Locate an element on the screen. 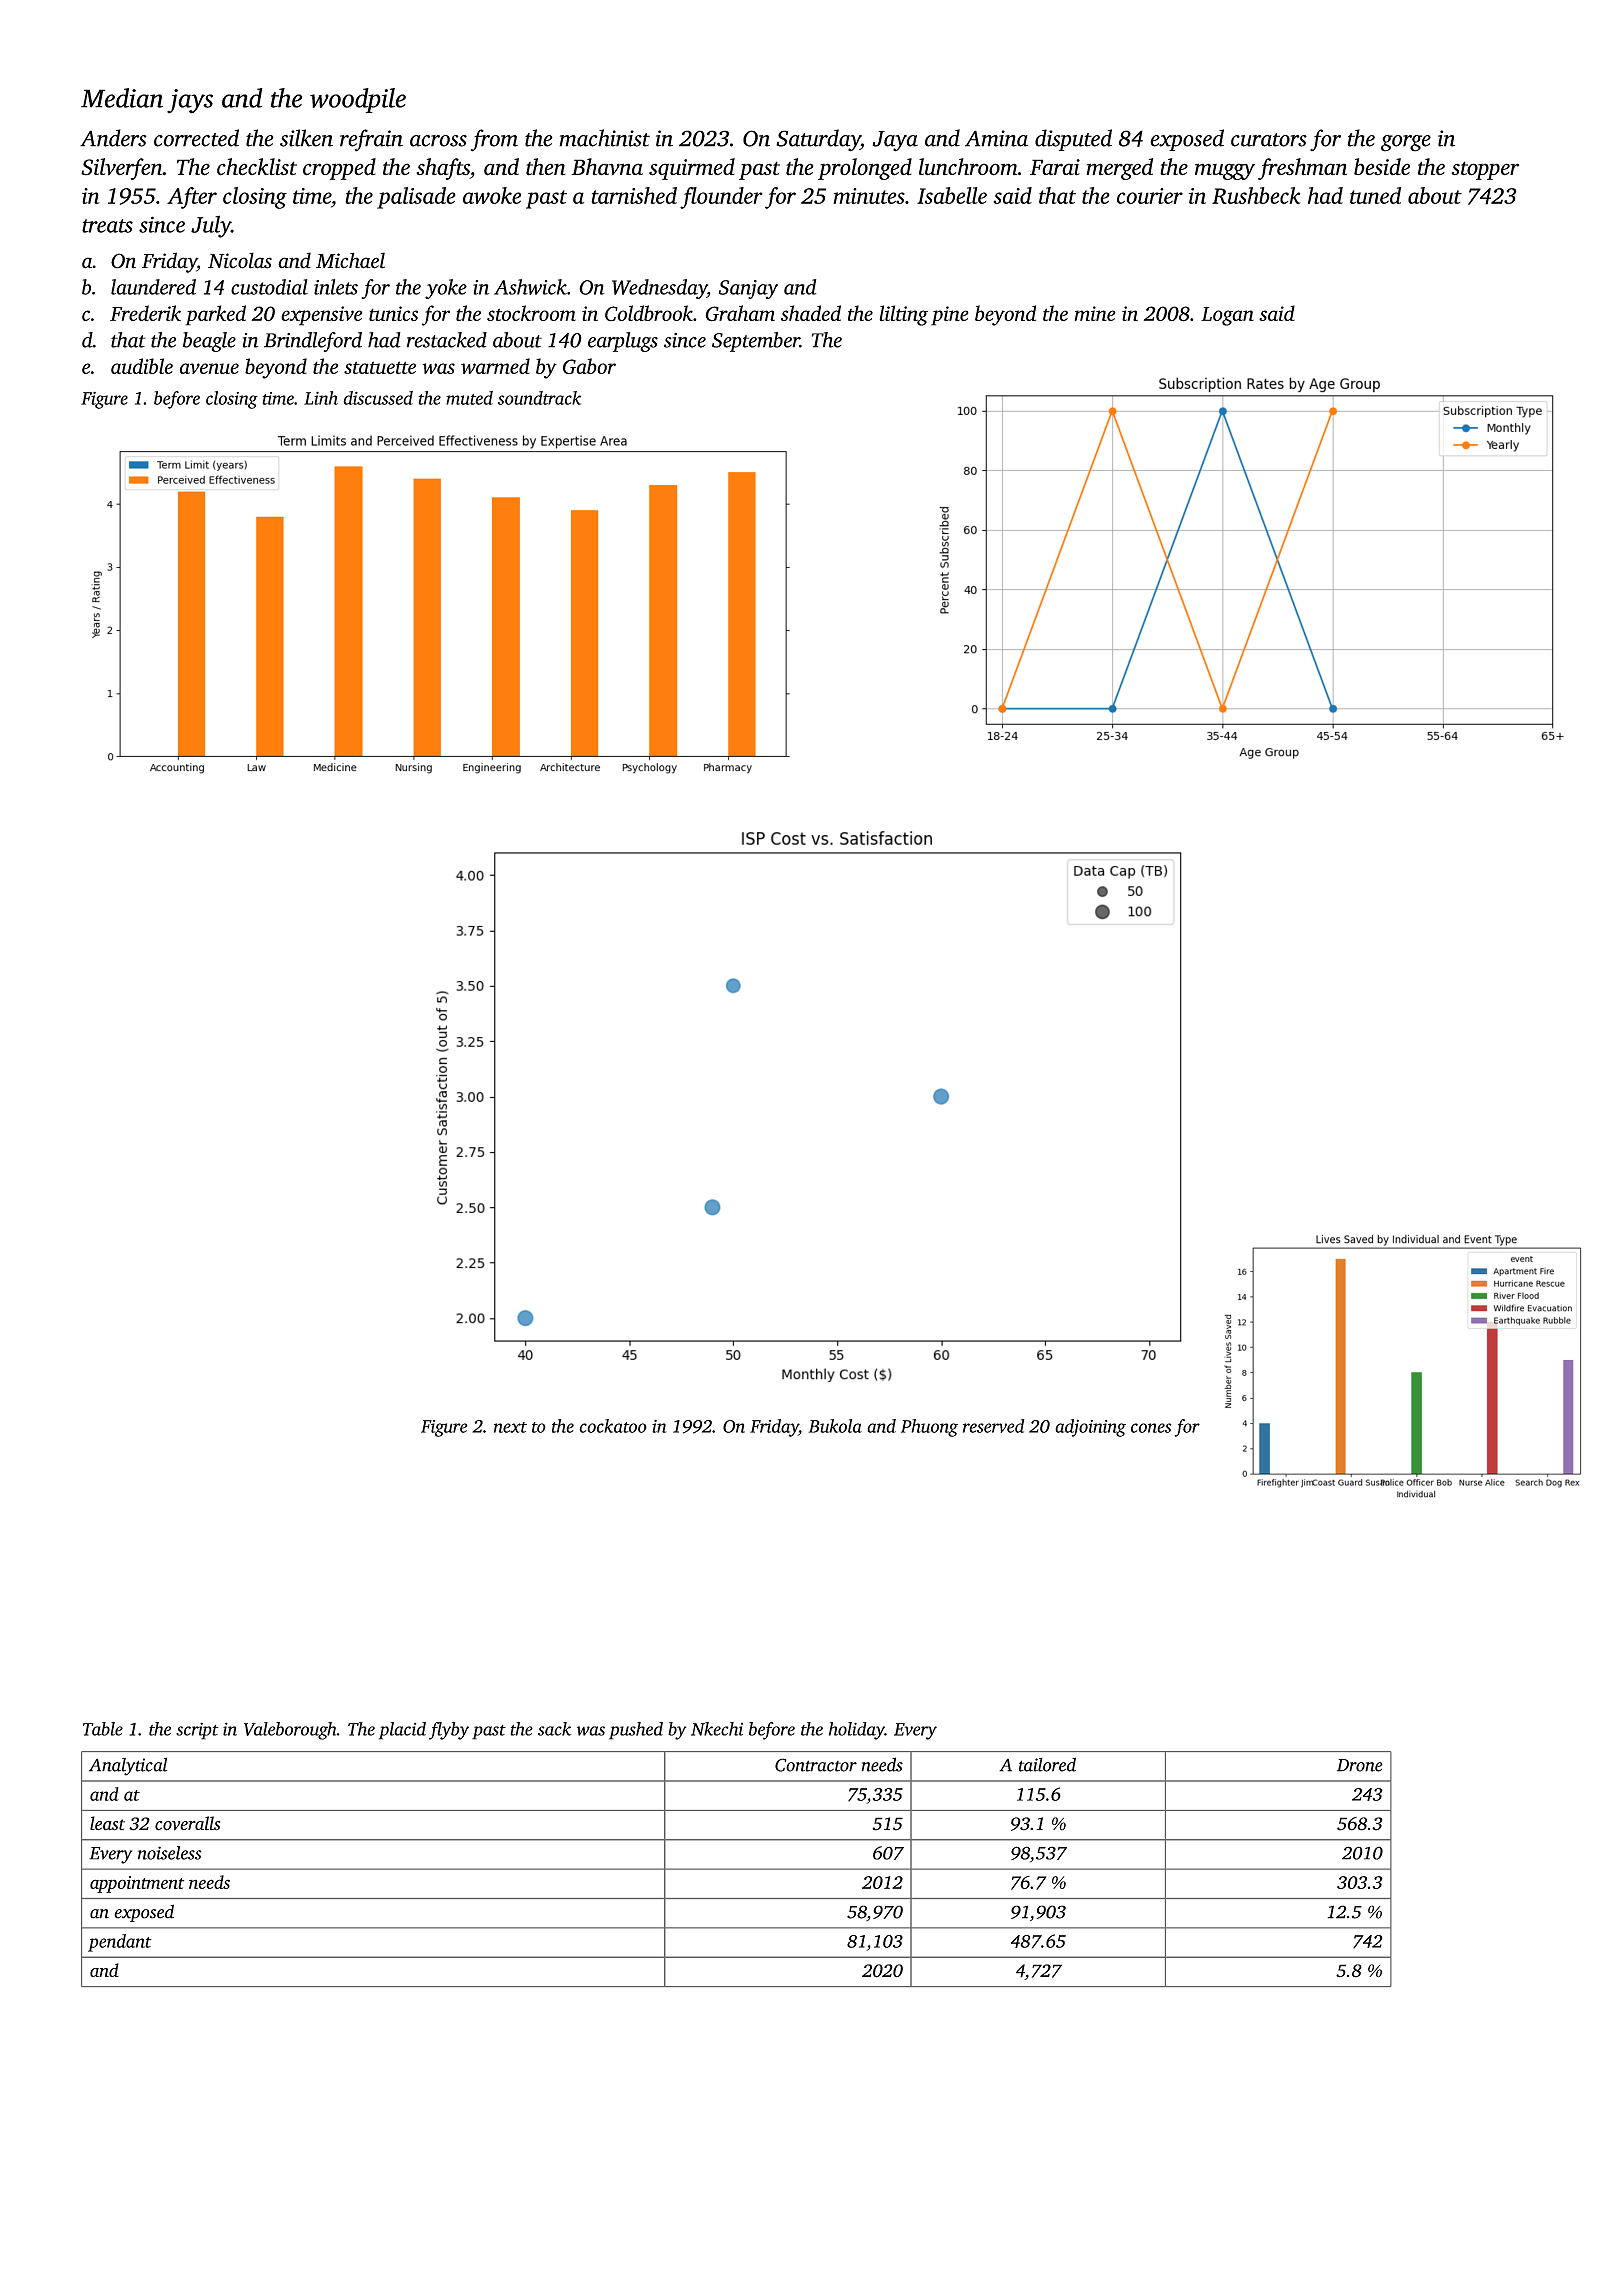  adjoining is located at coordinates (1090, 1428).
